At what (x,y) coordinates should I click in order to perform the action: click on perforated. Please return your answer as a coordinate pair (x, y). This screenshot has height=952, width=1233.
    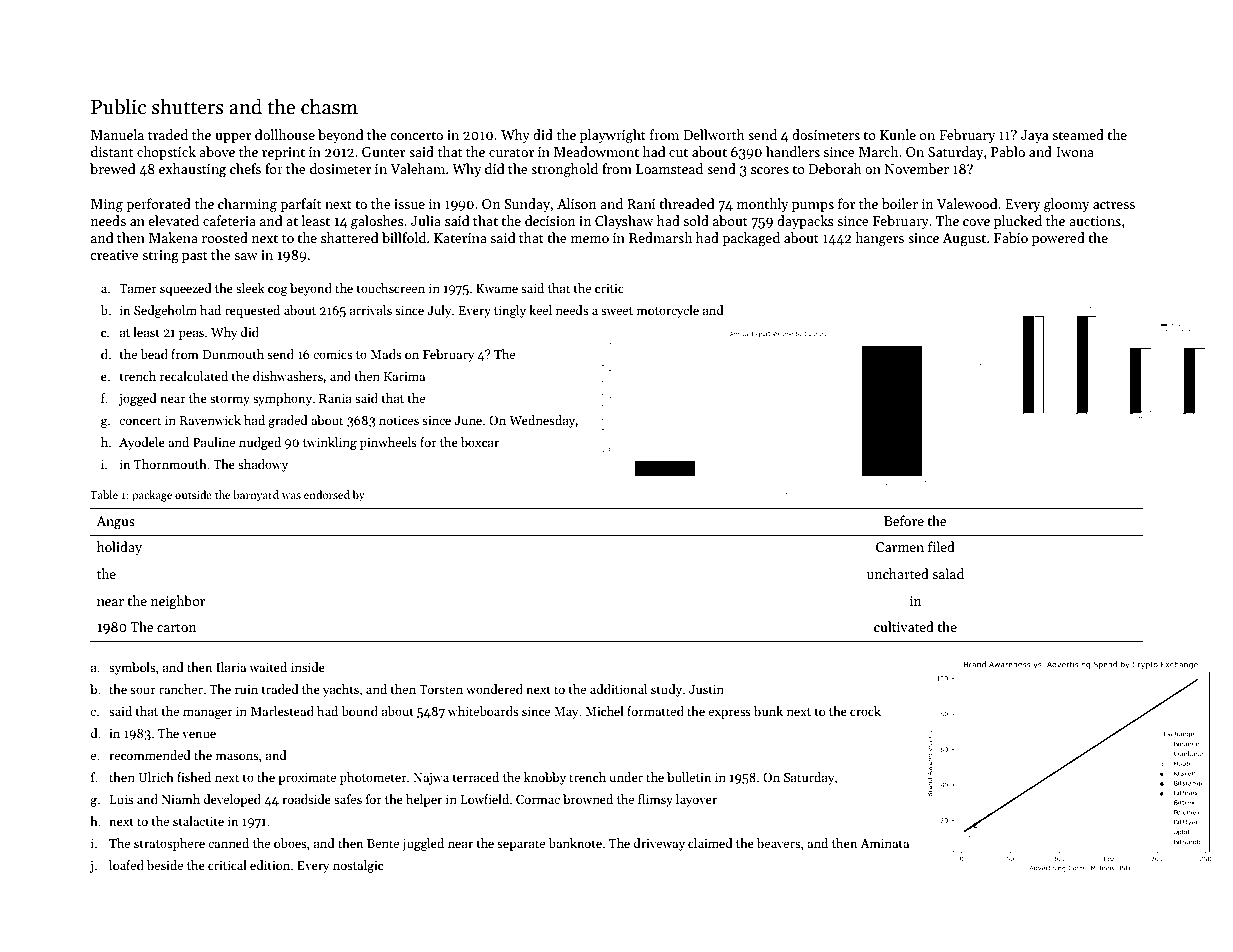
    Looking at the image, I should click on (158, 205).
